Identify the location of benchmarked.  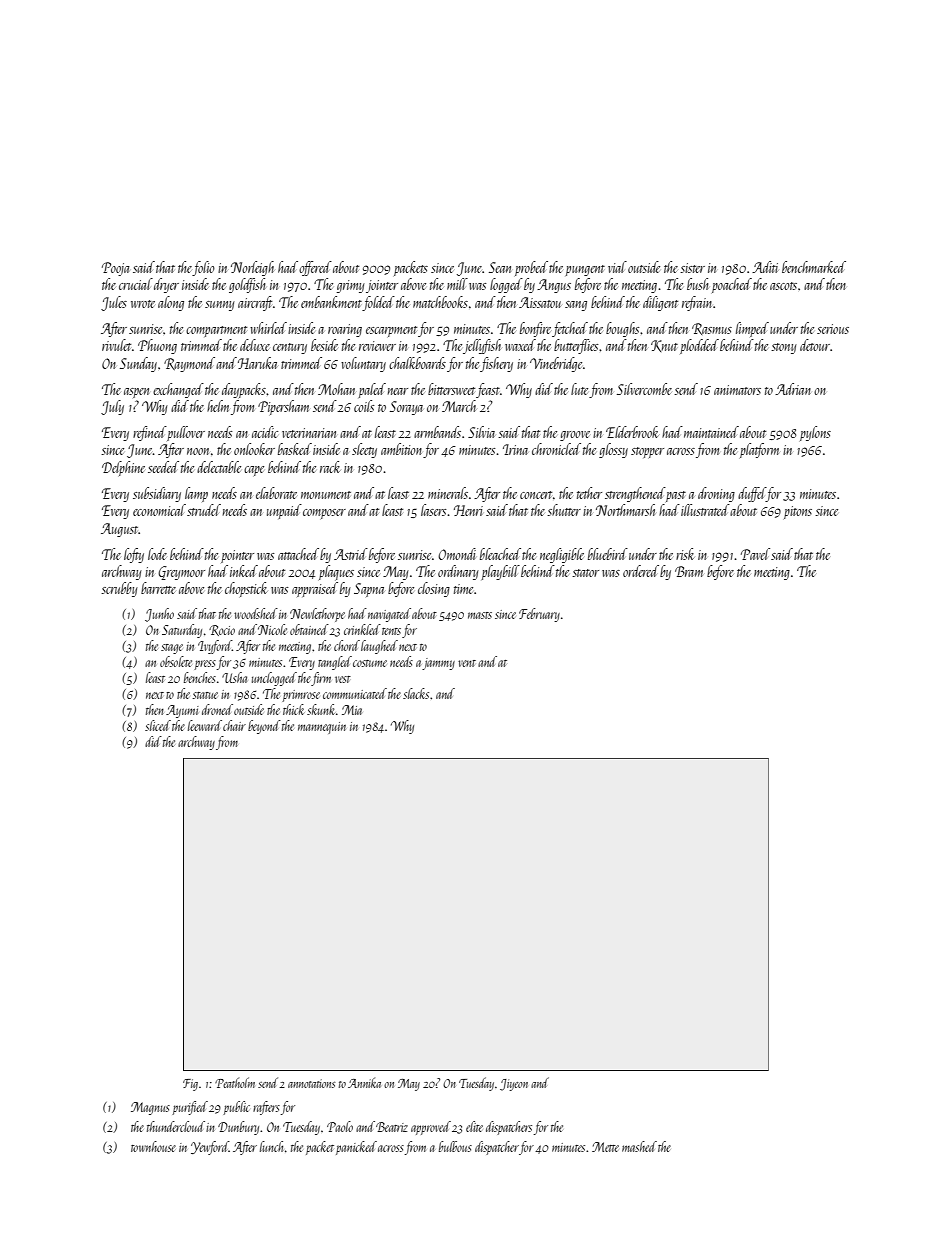
(814, 267).
